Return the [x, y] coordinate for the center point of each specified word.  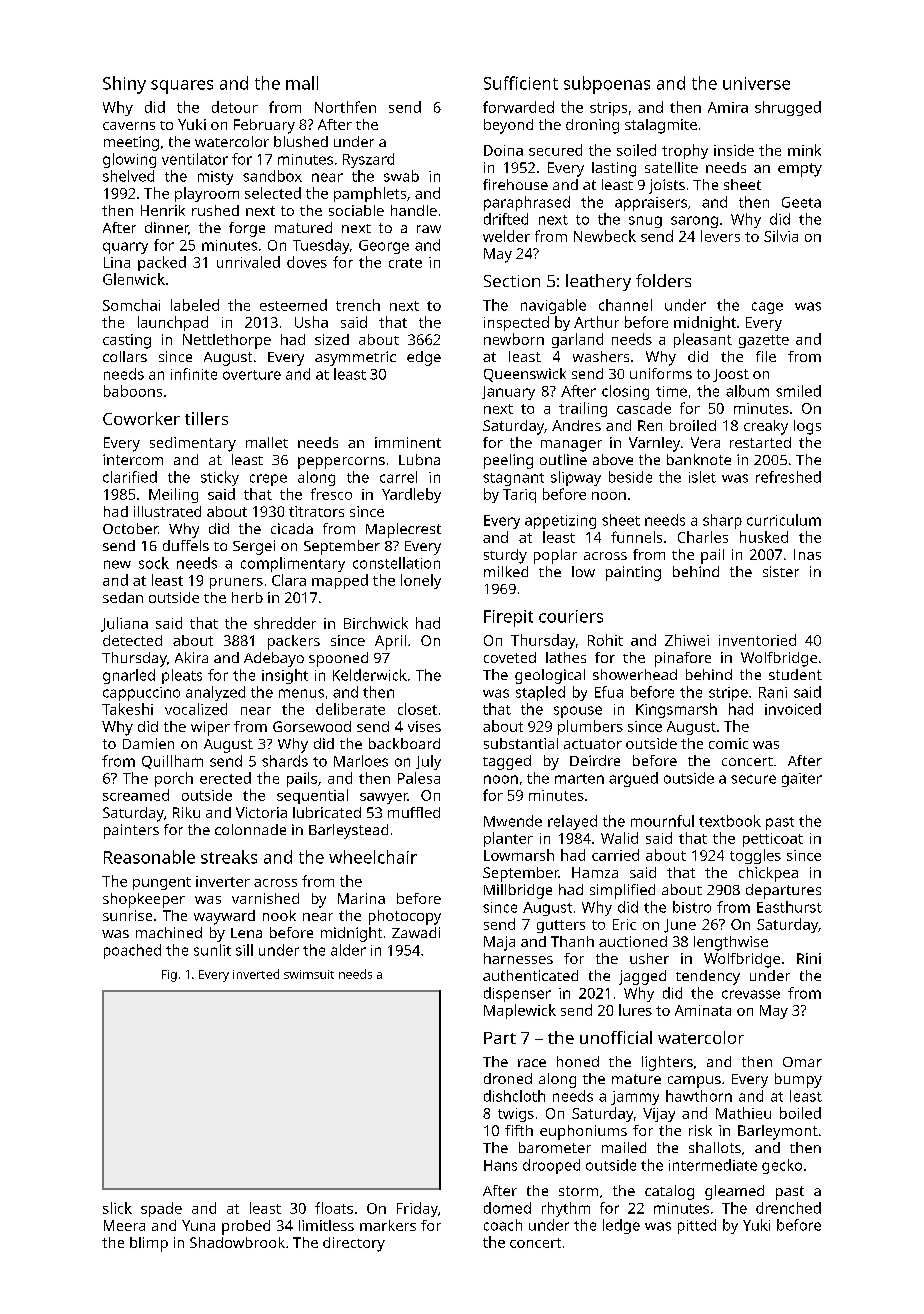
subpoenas [607, 85]
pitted [697, 1226]
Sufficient [521, 83]
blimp [149, 1244]
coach [503, 1225]
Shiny [124, 85]
